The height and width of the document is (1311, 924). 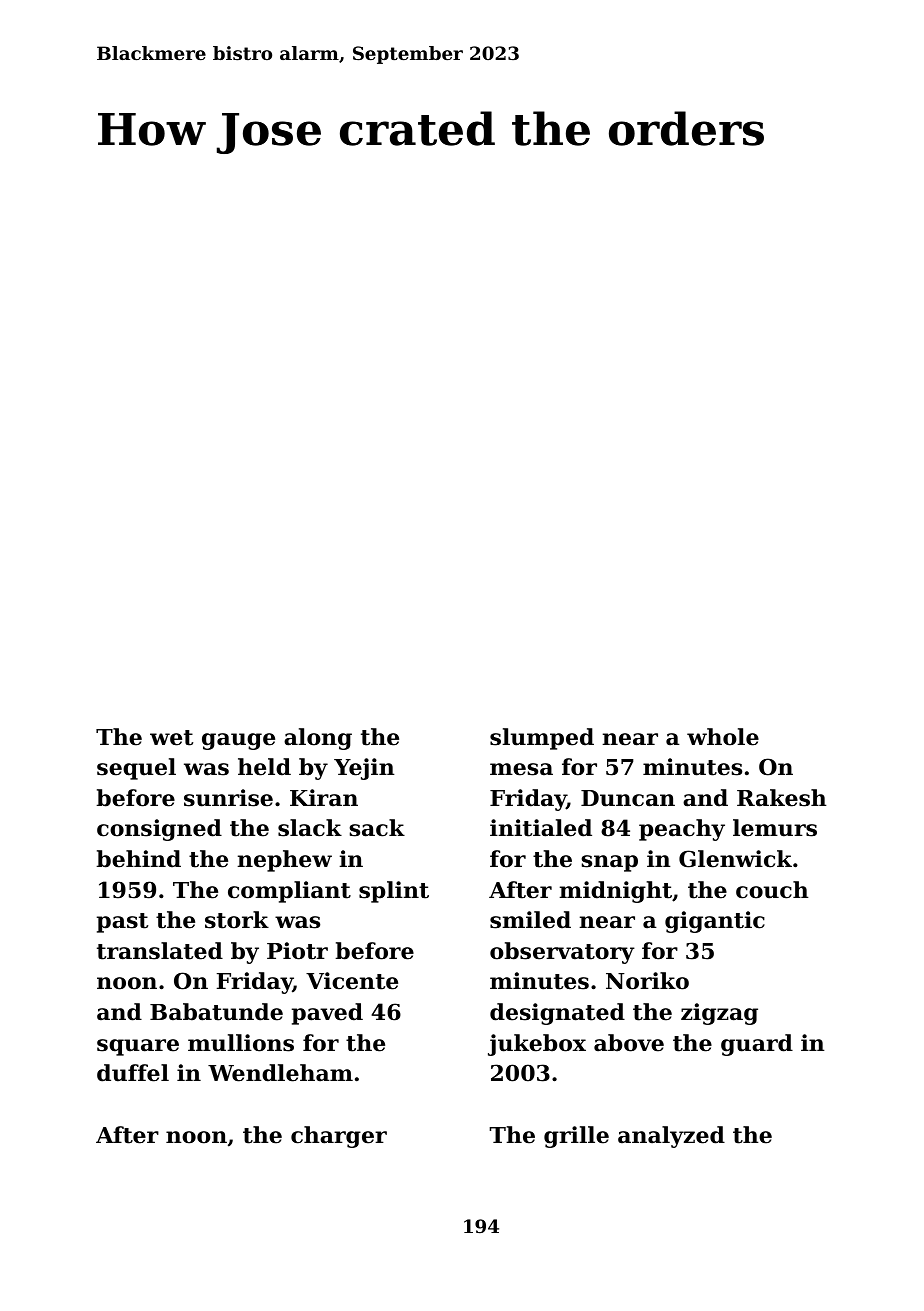 What do you see at coordinates (542, 739) in the document?
I see `slumped` at bounding box center [542, 739].
